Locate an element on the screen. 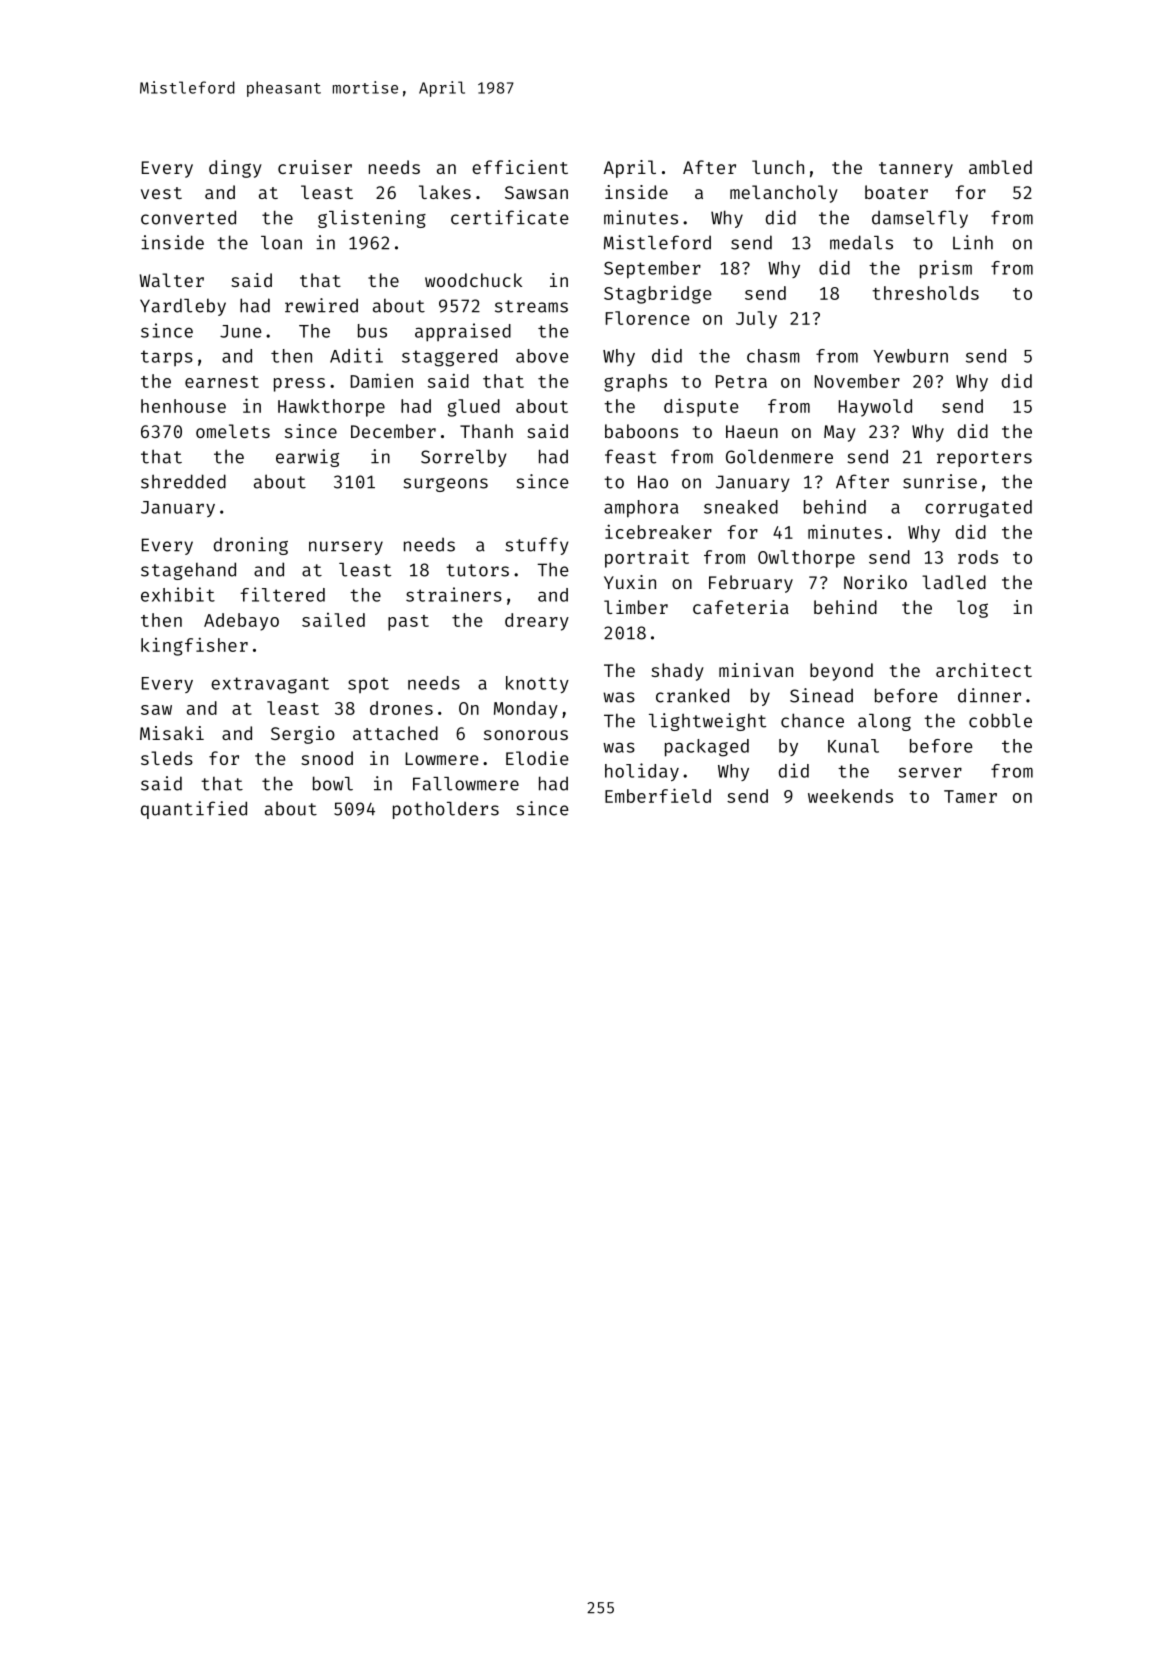  omelets is located at coordinates (233, 431).
